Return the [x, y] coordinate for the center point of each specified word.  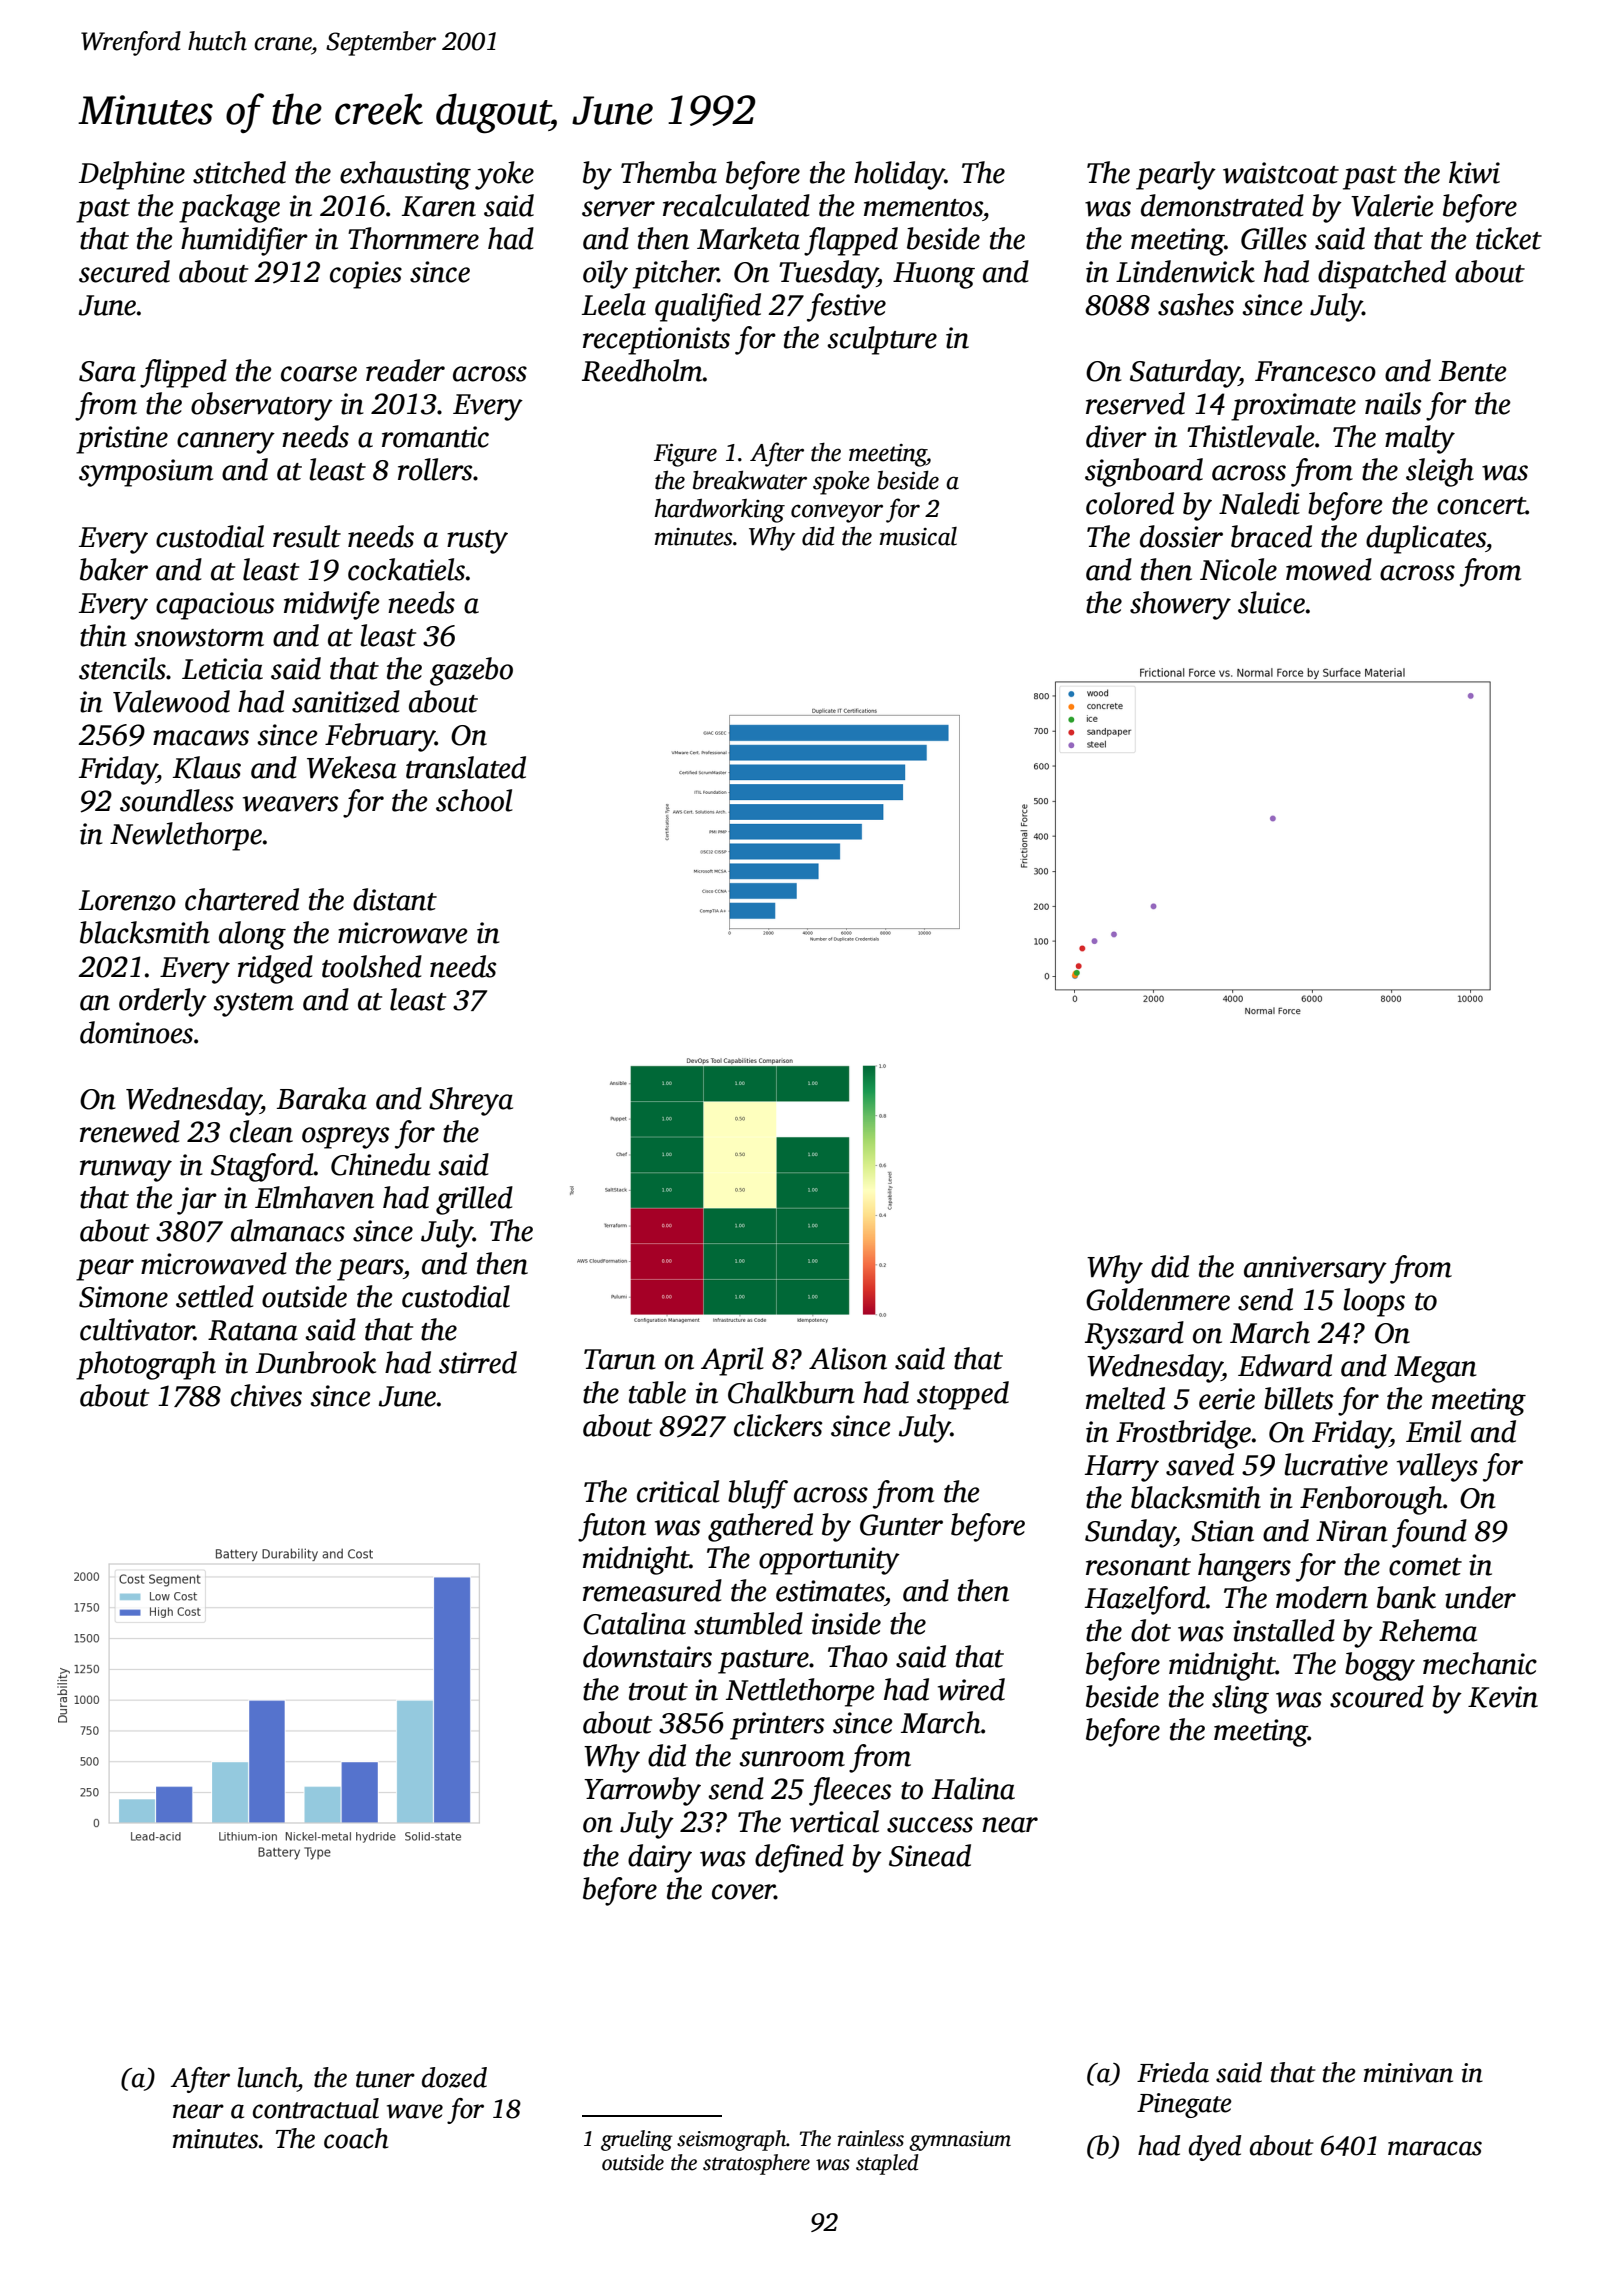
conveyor [837, 513]
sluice [1271, 602]
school [474, 800]
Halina [973, 1788]
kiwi [1474, 172]
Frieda [1173, 2072]
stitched [239, 172]
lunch [267, 2077]
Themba [669, 172]
